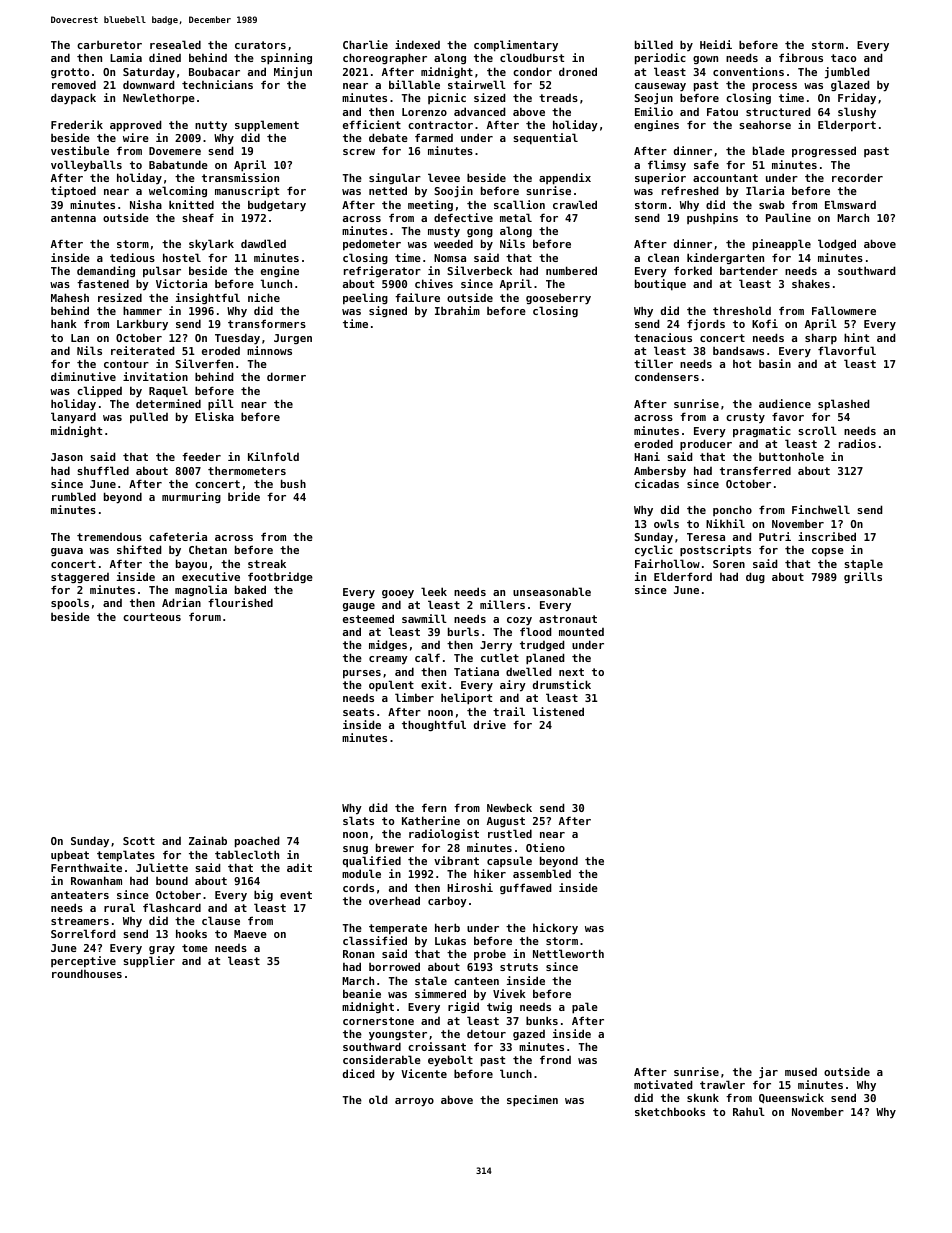  What do you see at coordinates (74, 496) in the screenshot?
I see `rumbled` at bounding box center [74, 496].
